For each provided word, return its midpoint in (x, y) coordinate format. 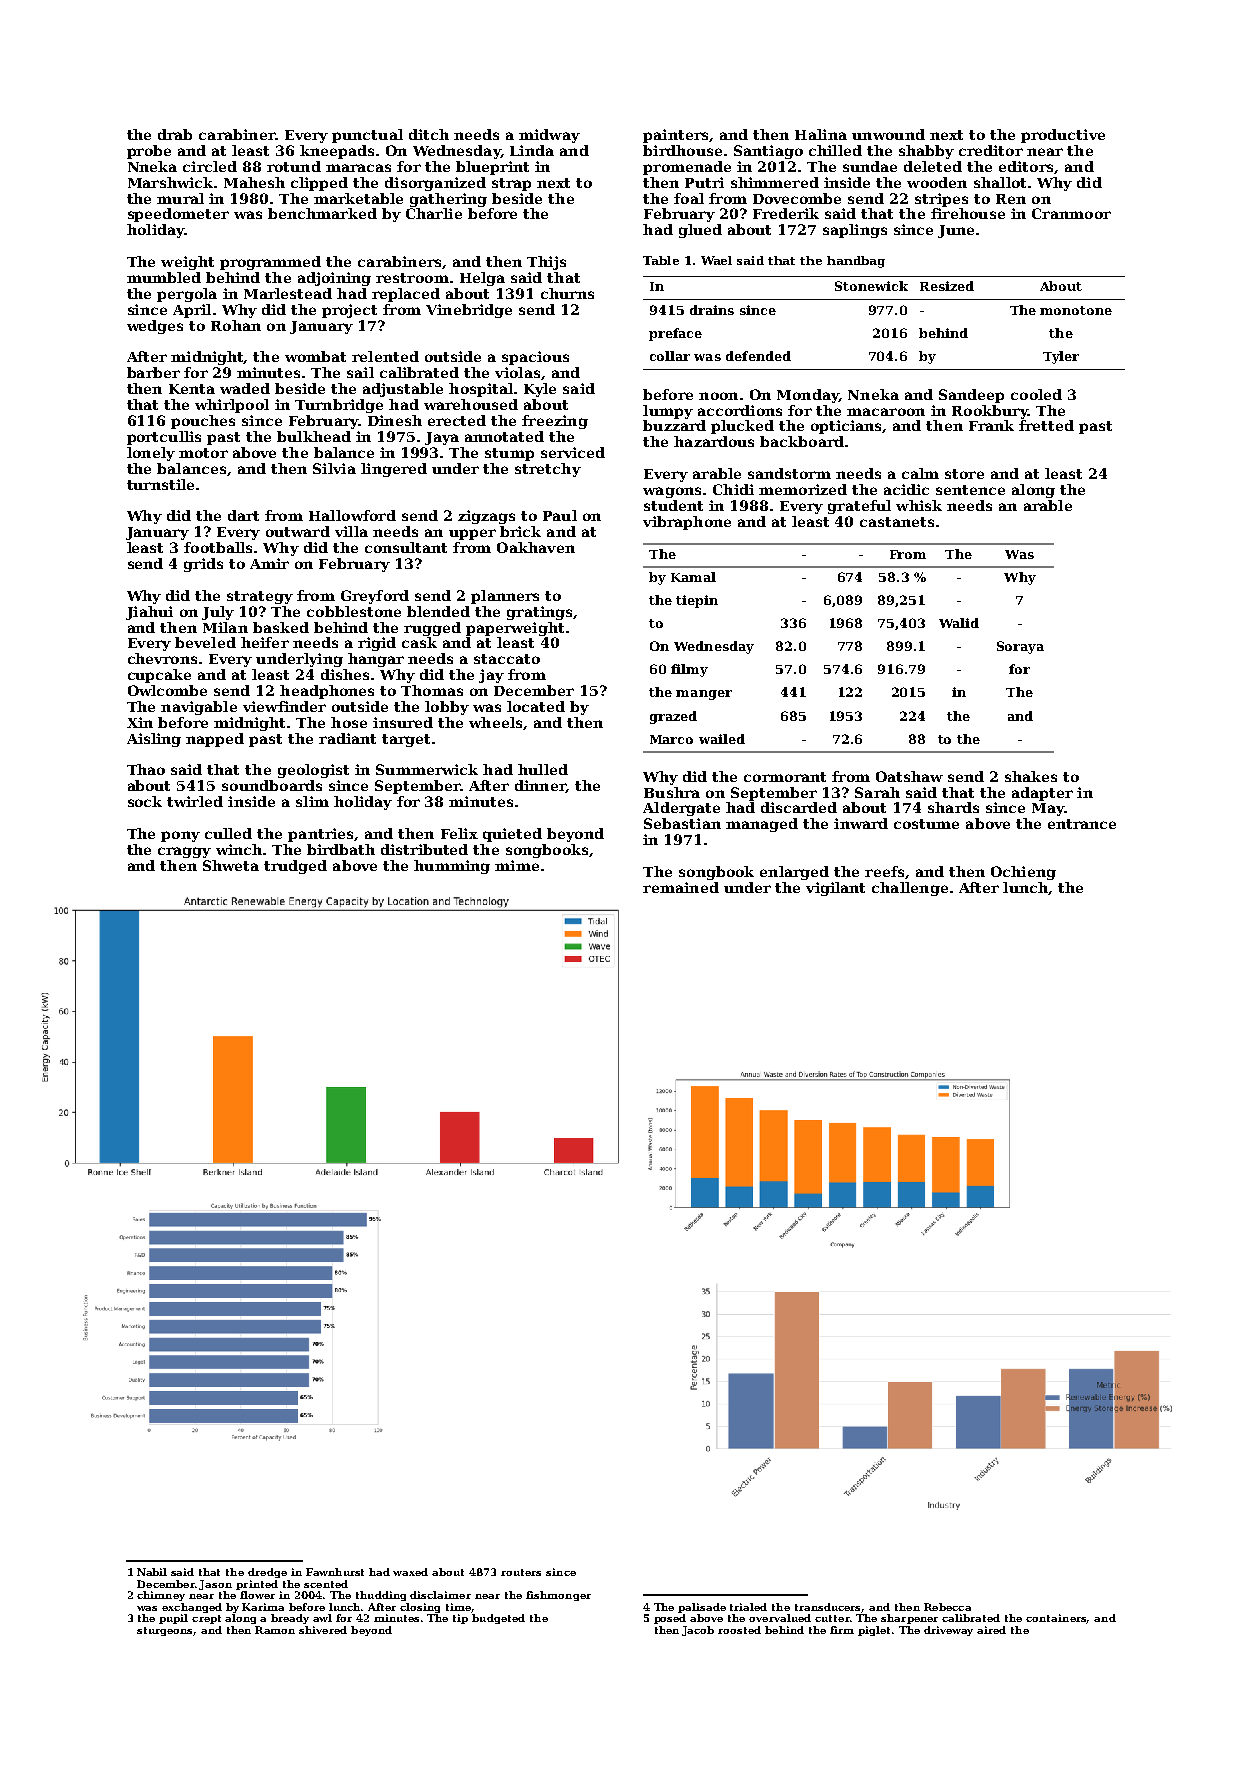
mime (517, 865)
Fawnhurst (335, 1572)
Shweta (231, 865)
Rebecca (947, 1607)
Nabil (152, 1572)
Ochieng (1023, 873)
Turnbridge (339, 406)
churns (567, 293)
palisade (702, 1608)
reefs (884, 871)
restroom (412, 278)
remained (681, 887)
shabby (926, 152)
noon (718, 396)
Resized (947, 286)
